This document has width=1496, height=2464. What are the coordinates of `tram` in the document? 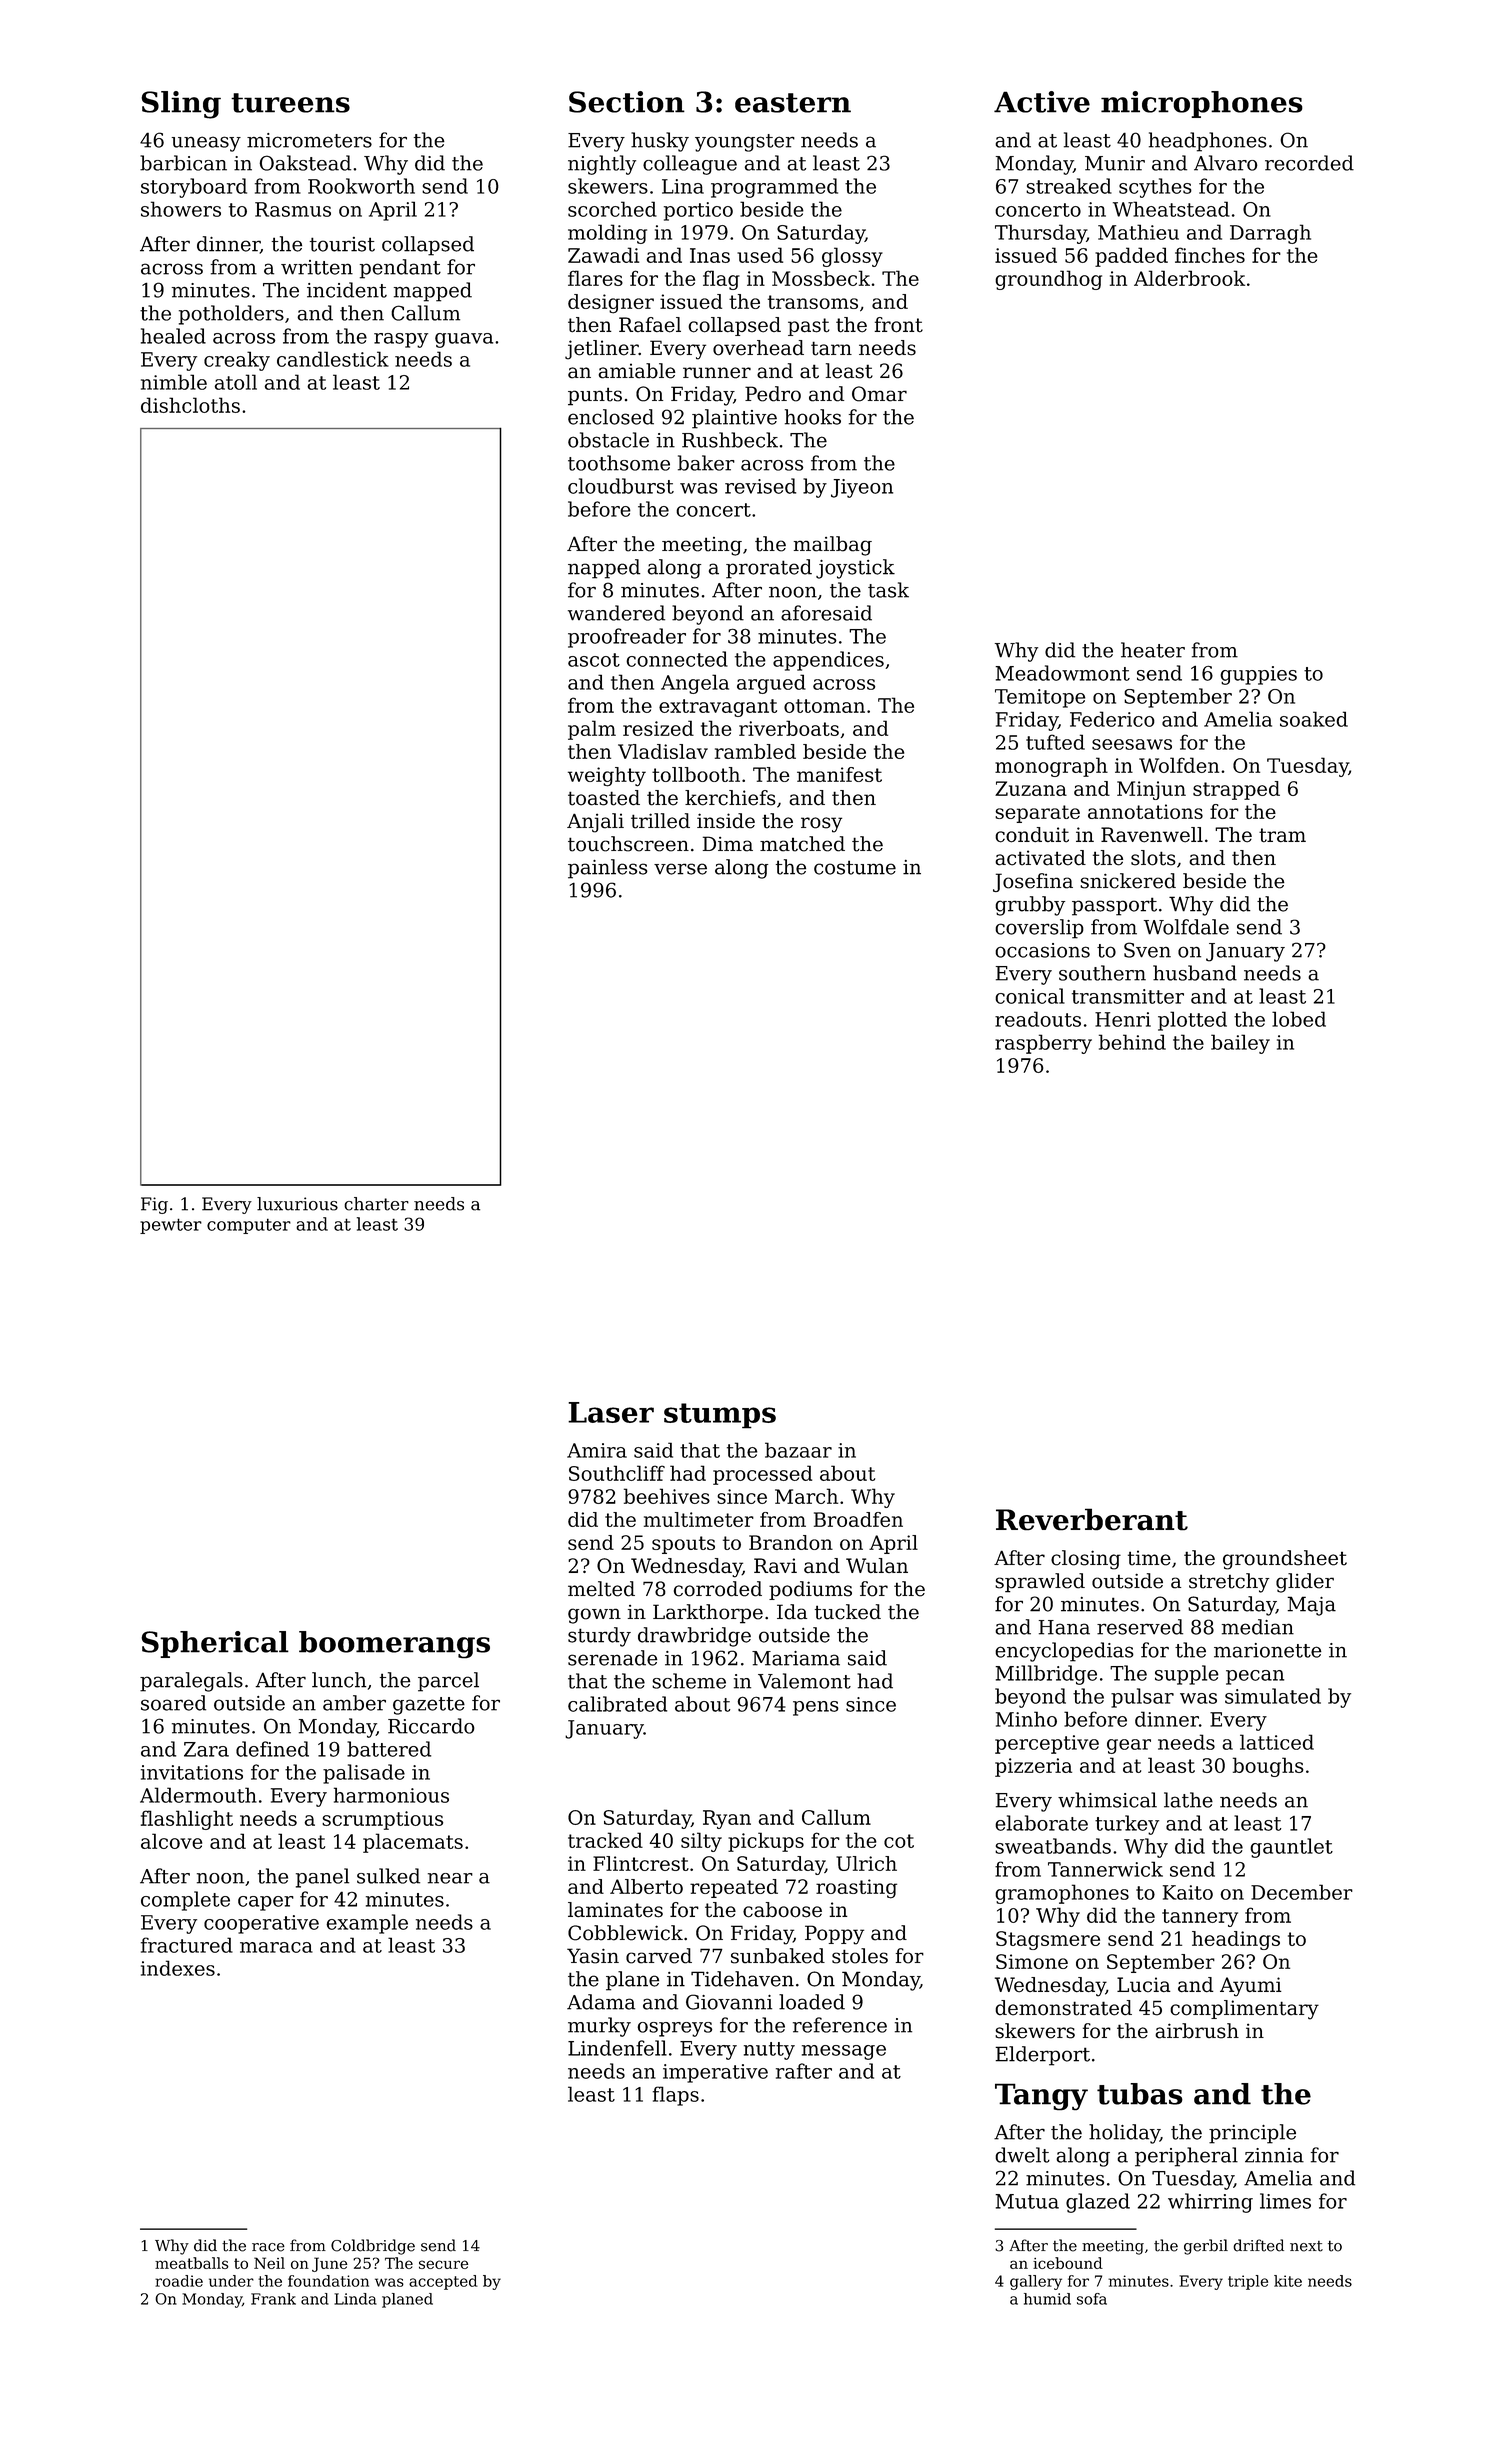 It's located at (1282, 835).
